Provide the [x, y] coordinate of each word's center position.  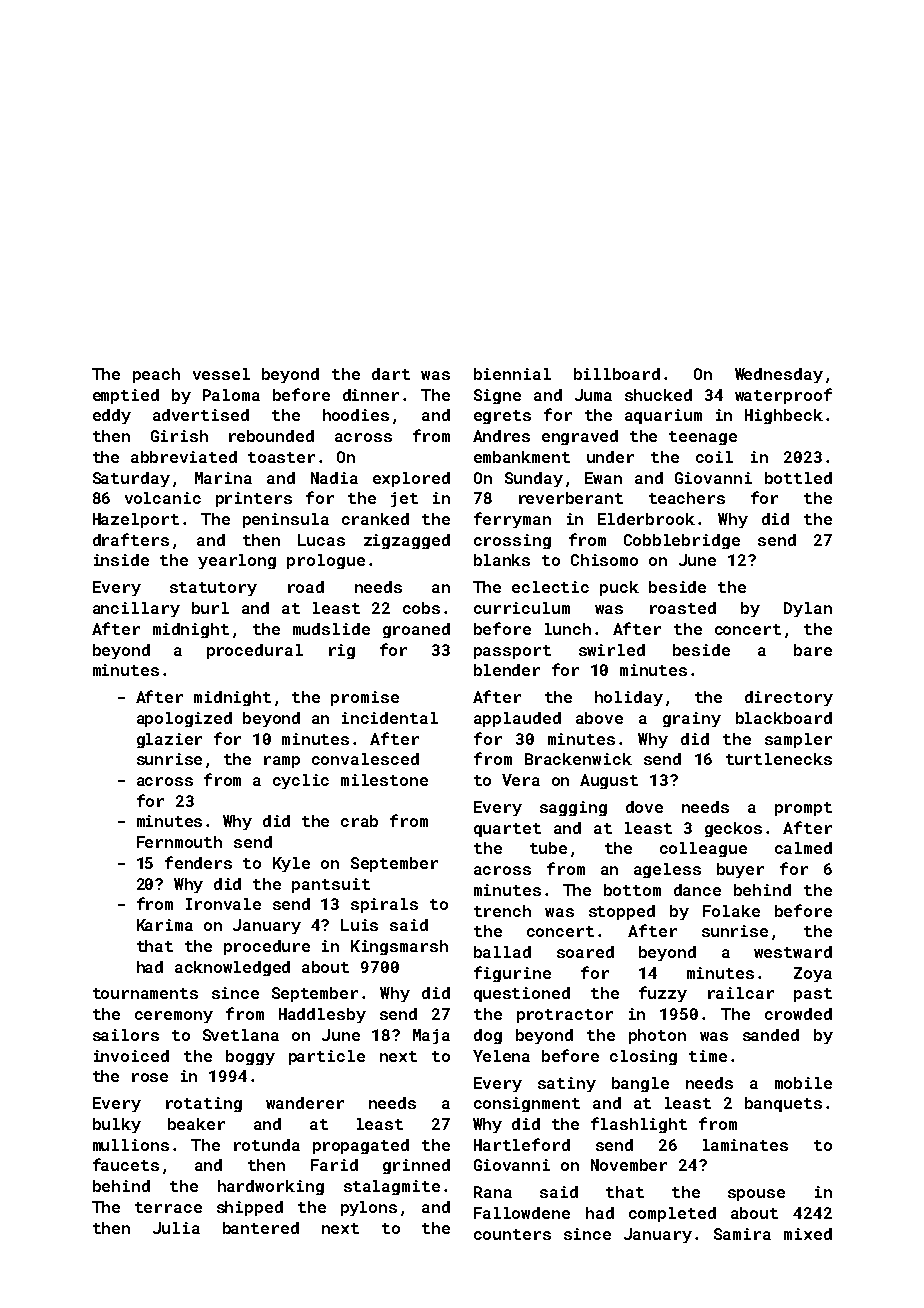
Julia [176, 1228]
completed [672, 1214]
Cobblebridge [682, 541]
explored [411, 479]
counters [512, 1234]
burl [210, 608]
